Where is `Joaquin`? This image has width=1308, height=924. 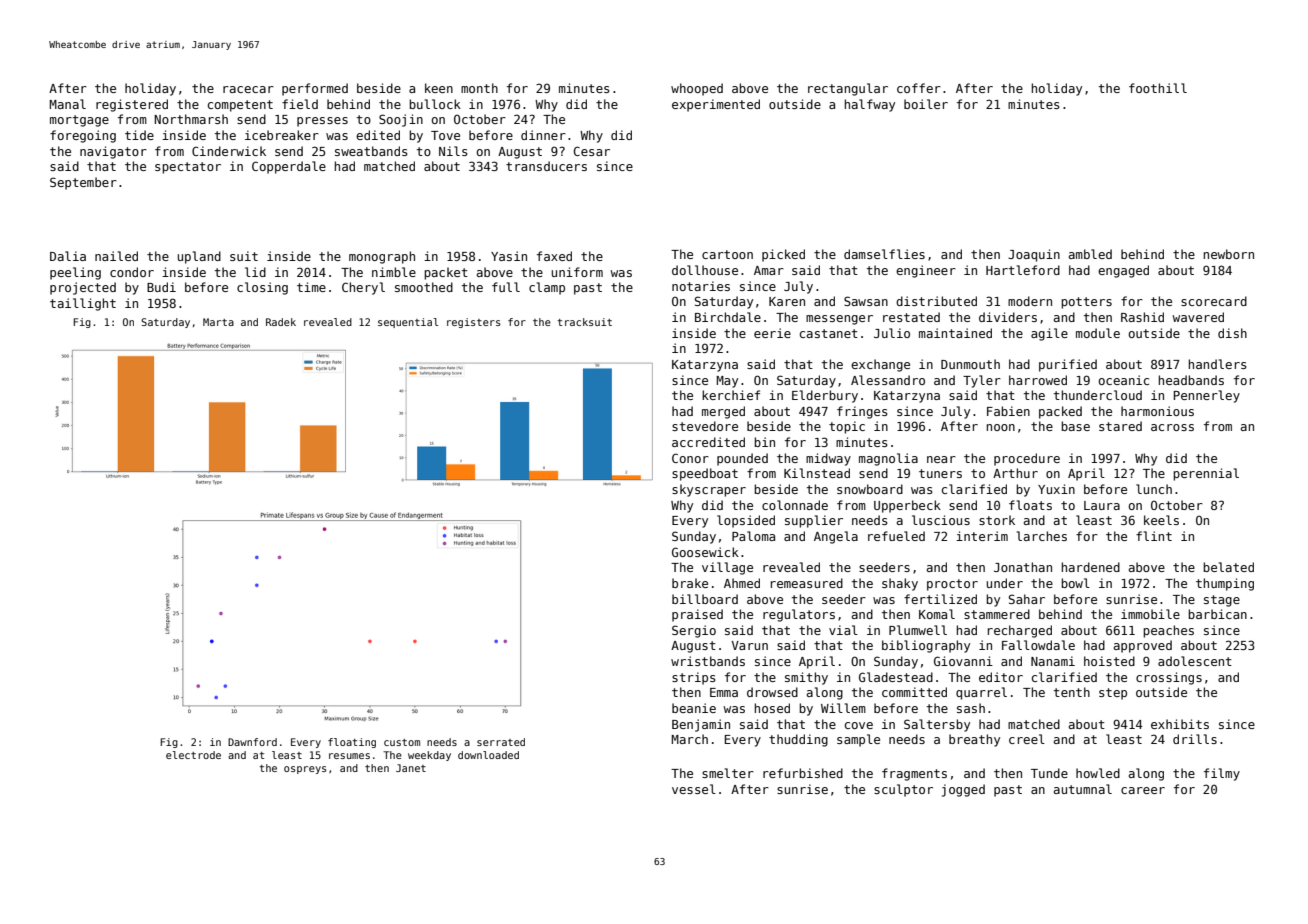
Joaquin is located at coordinates (1034, 255).
